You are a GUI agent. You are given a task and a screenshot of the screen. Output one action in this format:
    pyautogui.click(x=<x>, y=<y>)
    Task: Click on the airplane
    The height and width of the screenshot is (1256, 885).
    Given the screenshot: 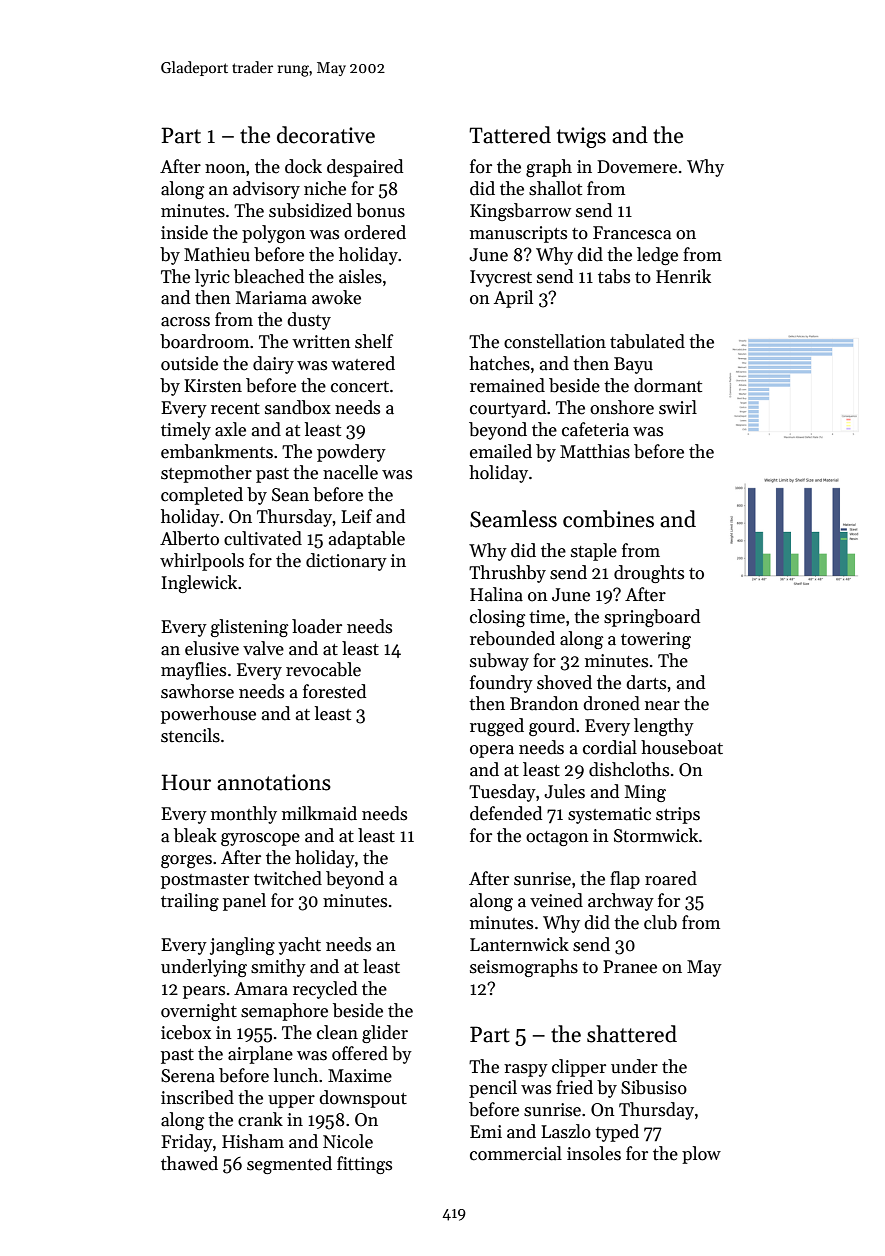 What is the action you would take?
    pyautogui.click(x=260, y=1055)
